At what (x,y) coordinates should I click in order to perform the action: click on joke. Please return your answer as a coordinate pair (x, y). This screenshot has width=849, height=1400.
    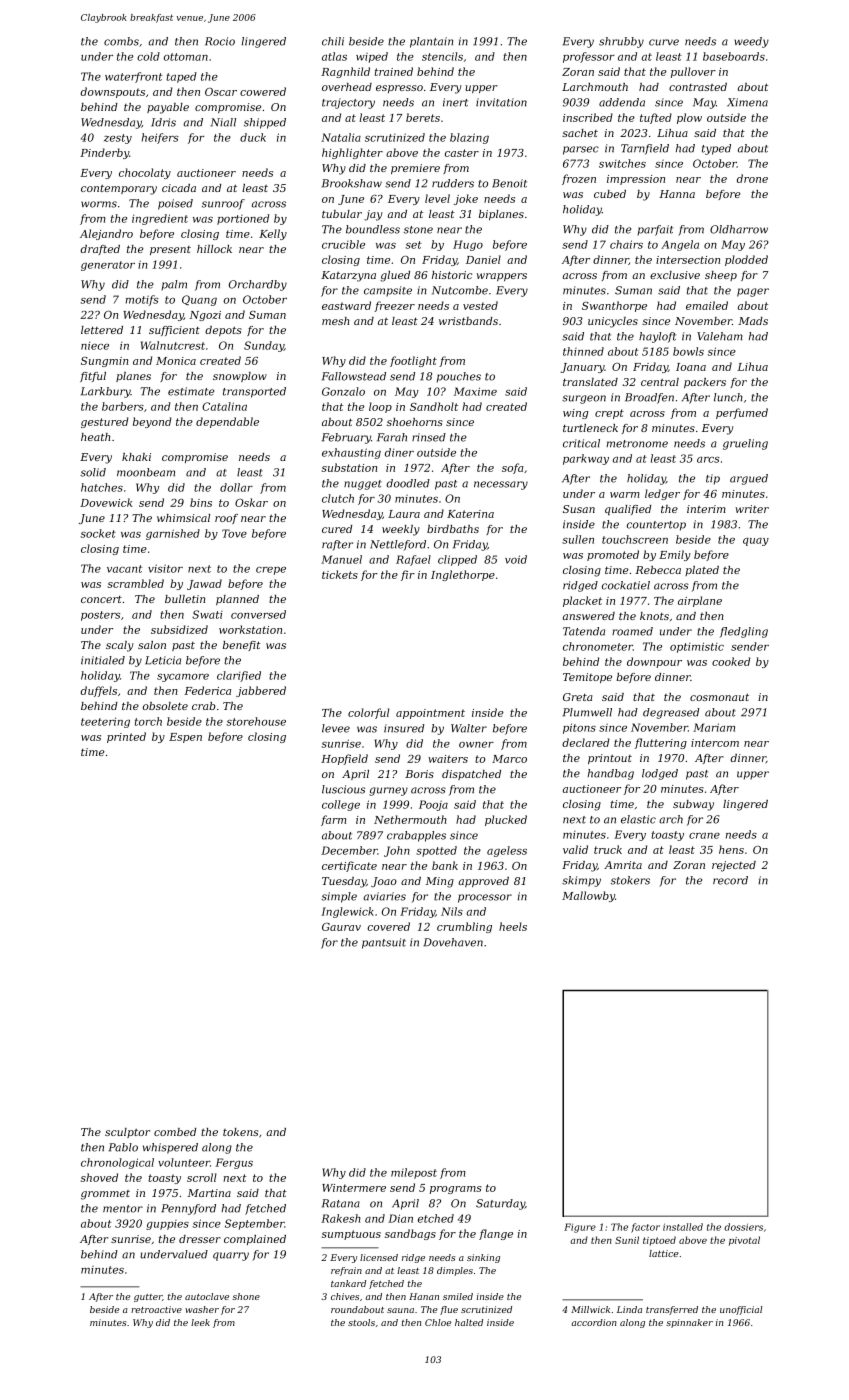
    Looking at the image, I should click on (466, 199).
